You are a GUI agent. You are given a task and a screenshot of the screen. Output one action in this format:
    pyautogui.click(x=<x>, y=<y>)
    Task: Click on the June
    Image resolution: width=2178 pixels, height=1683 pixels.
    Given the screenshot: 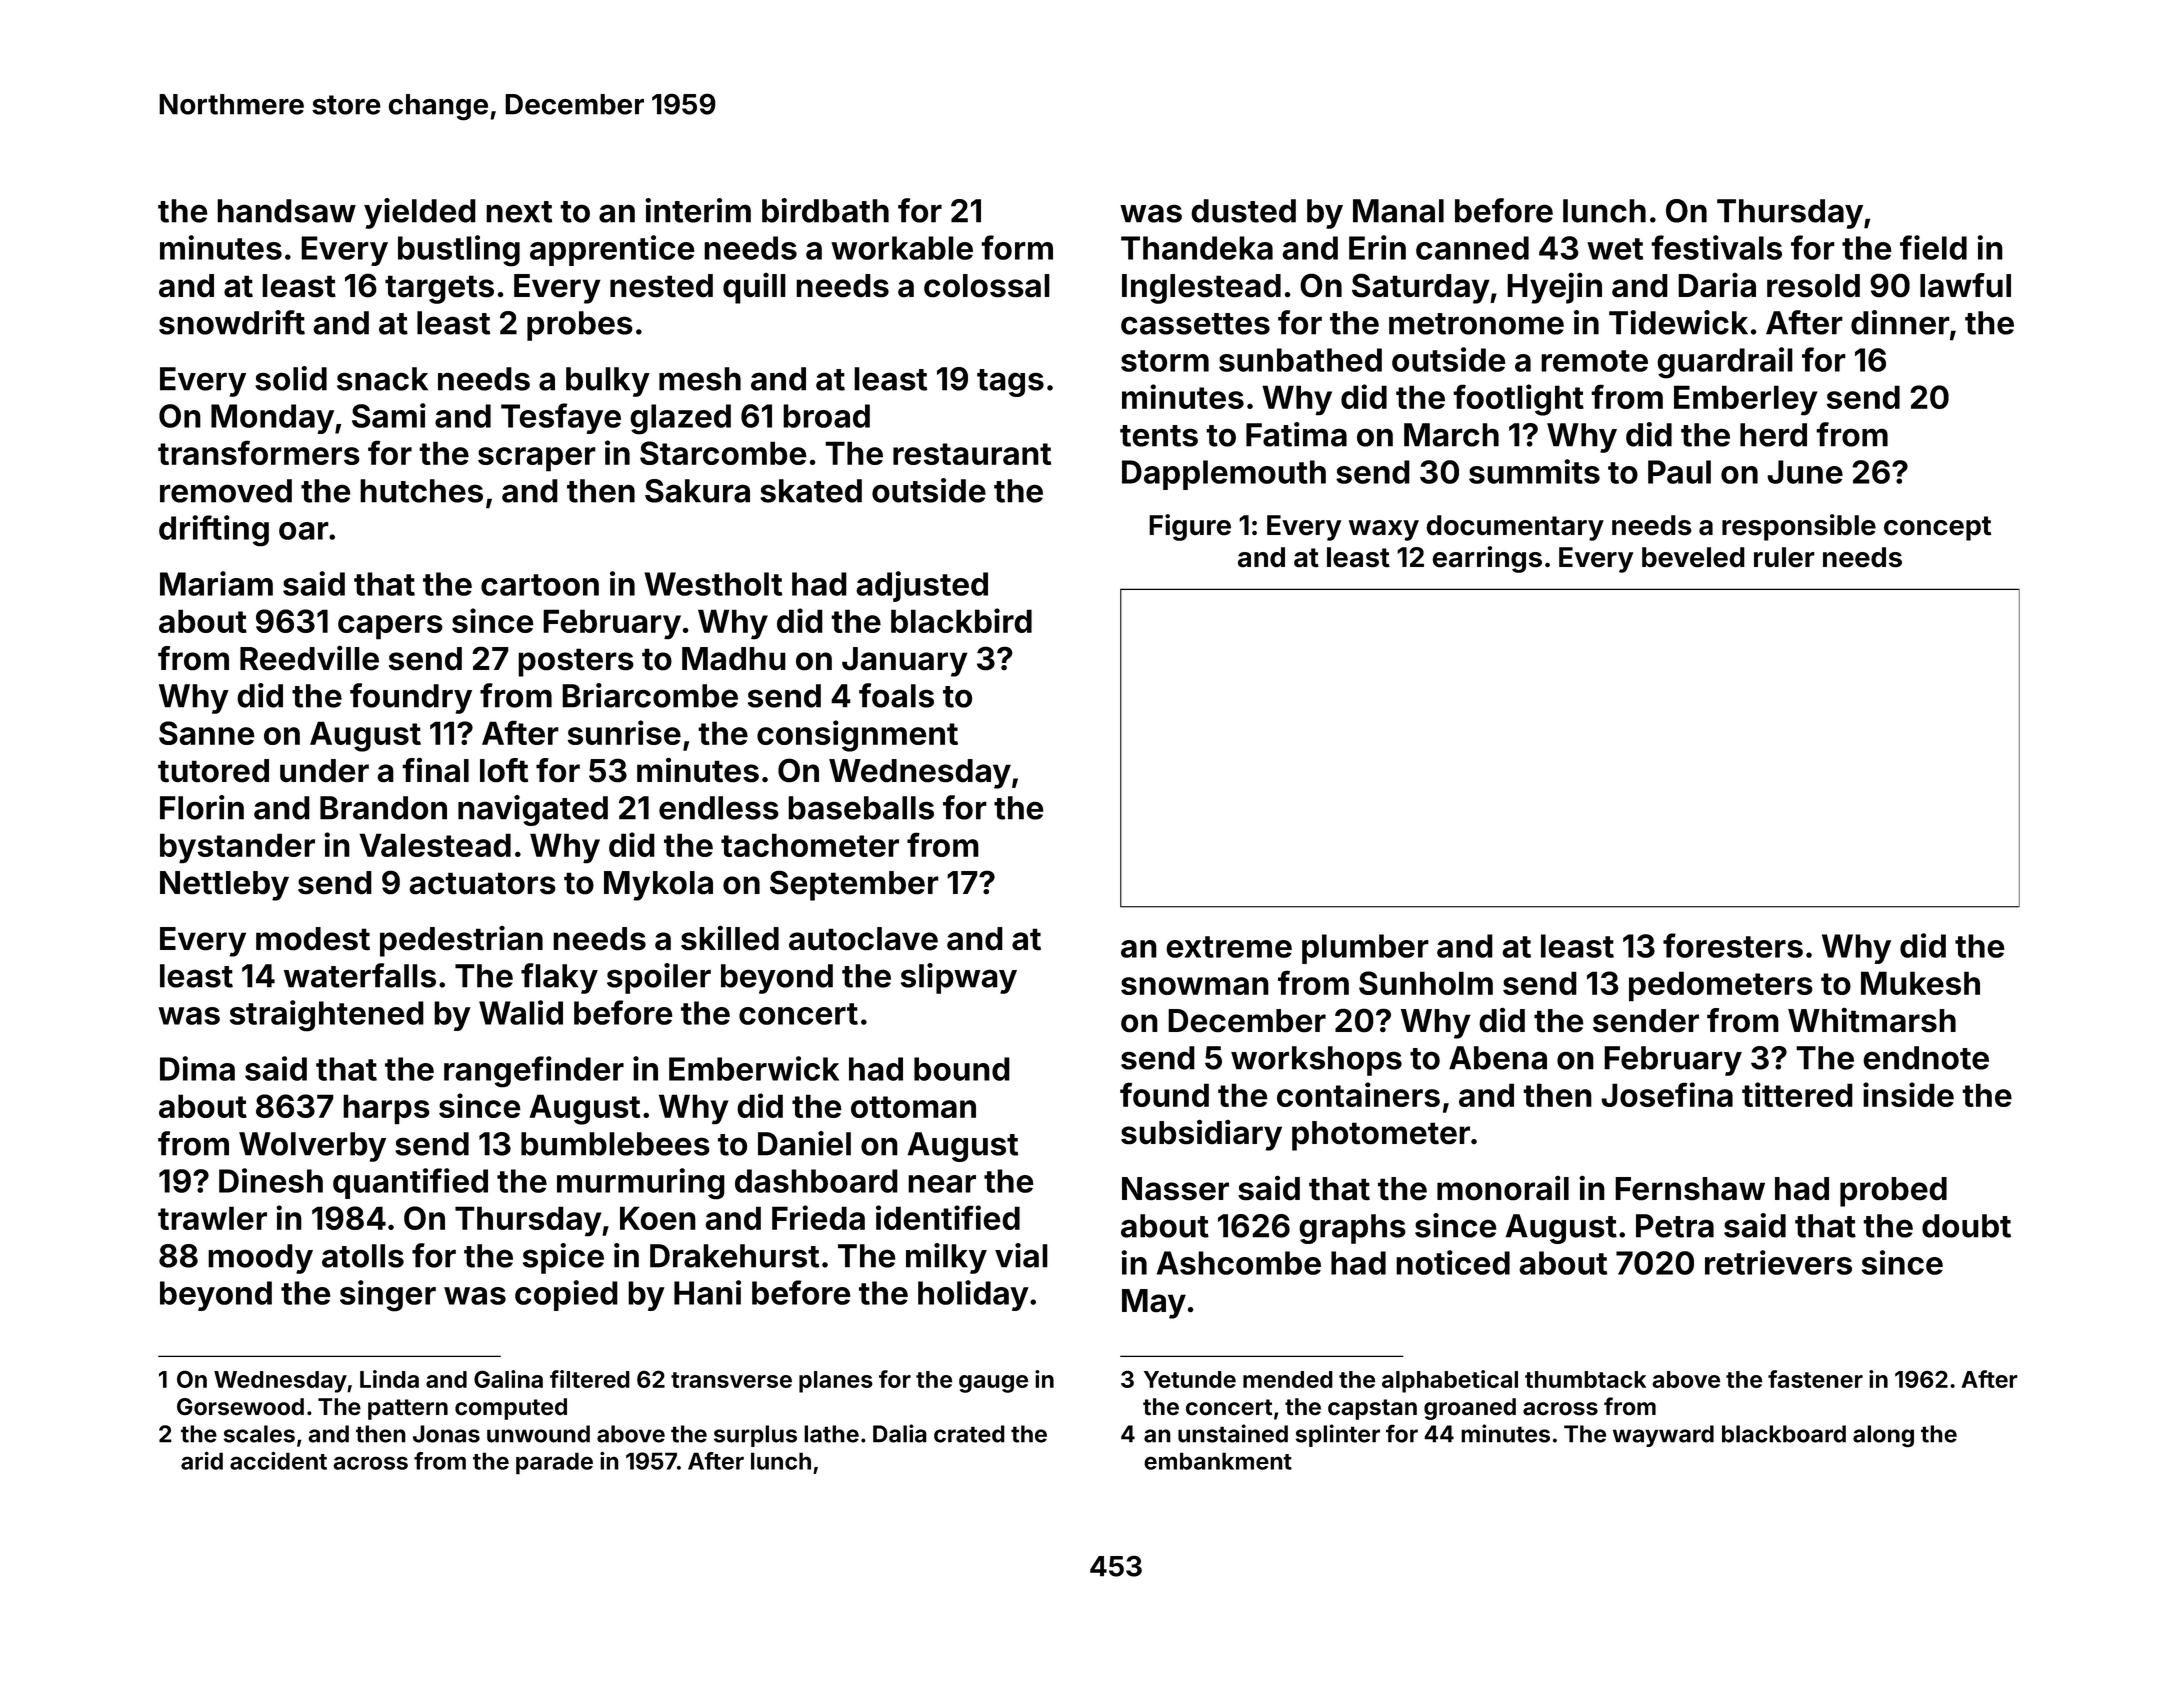 What is the action you would take?
    pyautogui.click(x=1805, y=472)
